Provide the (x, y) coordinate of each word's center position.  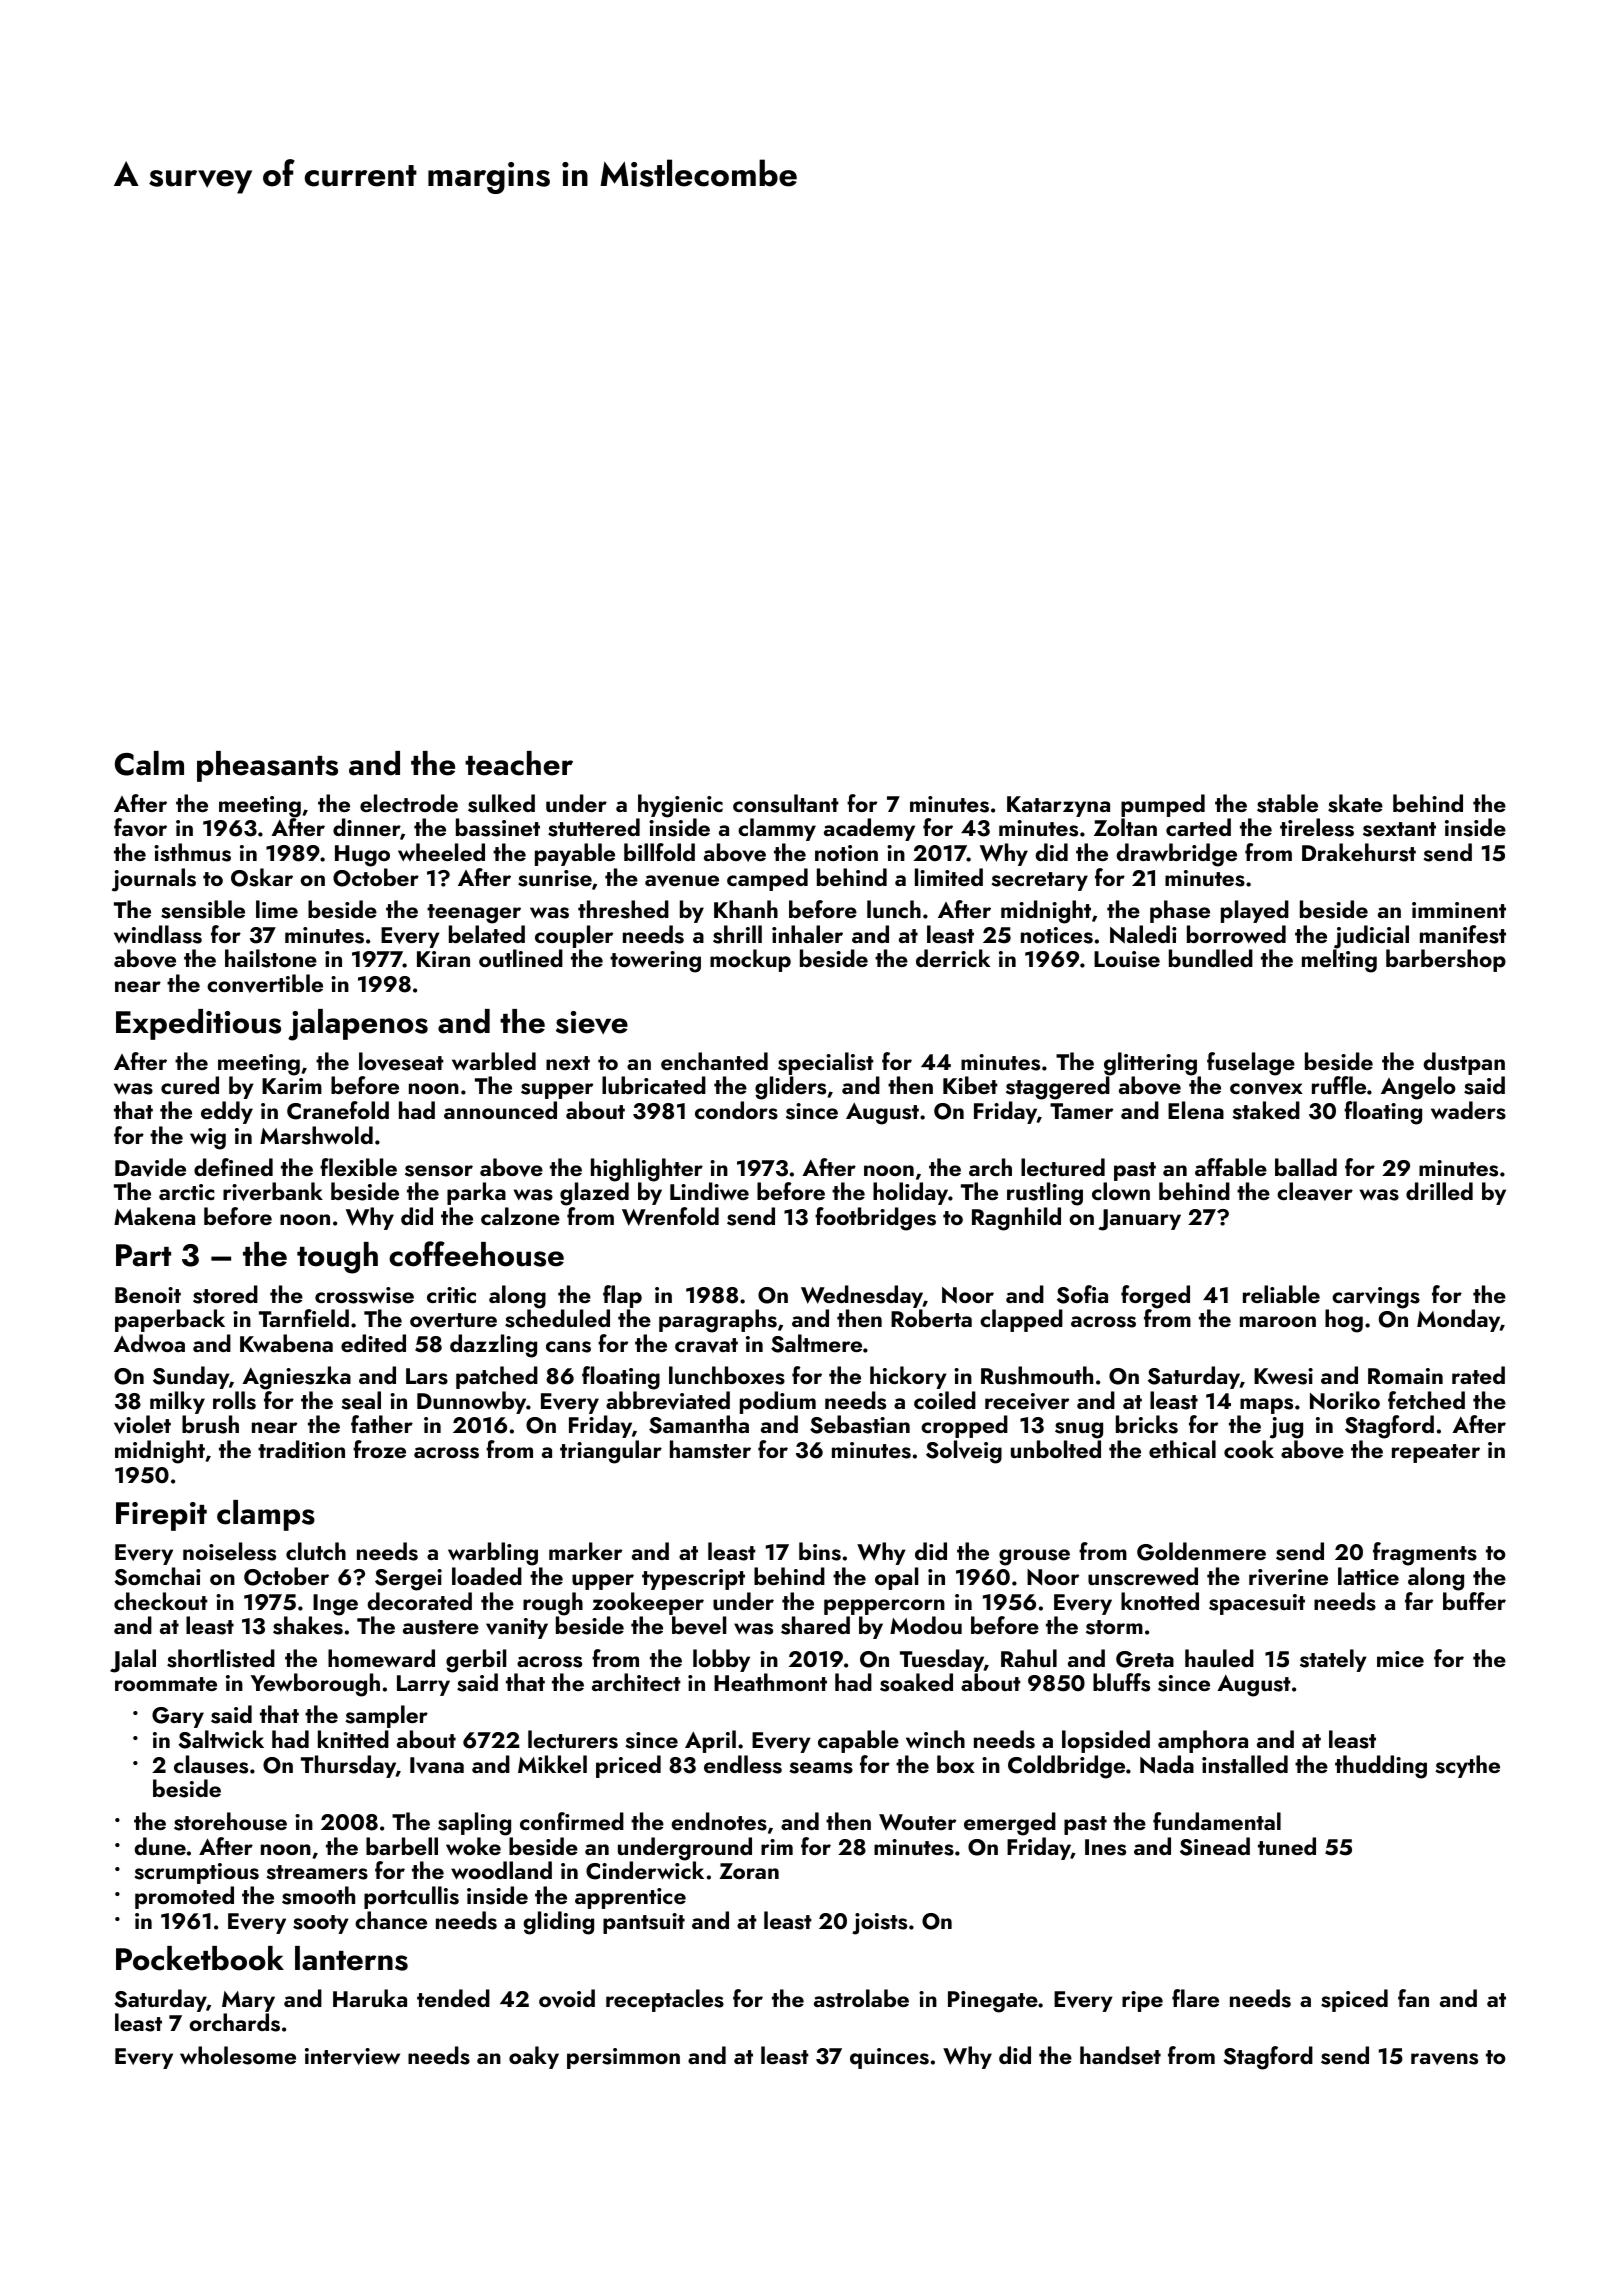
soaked (916, 1682)
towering (655, 962)
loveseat (401, 1061)
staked (1266, 1110)
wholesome (238, 2055)
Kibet (970, 1085)
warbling (493, 1554)
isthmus (192, 852)
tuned (1287, 1846)
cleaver (1315, 1191)
